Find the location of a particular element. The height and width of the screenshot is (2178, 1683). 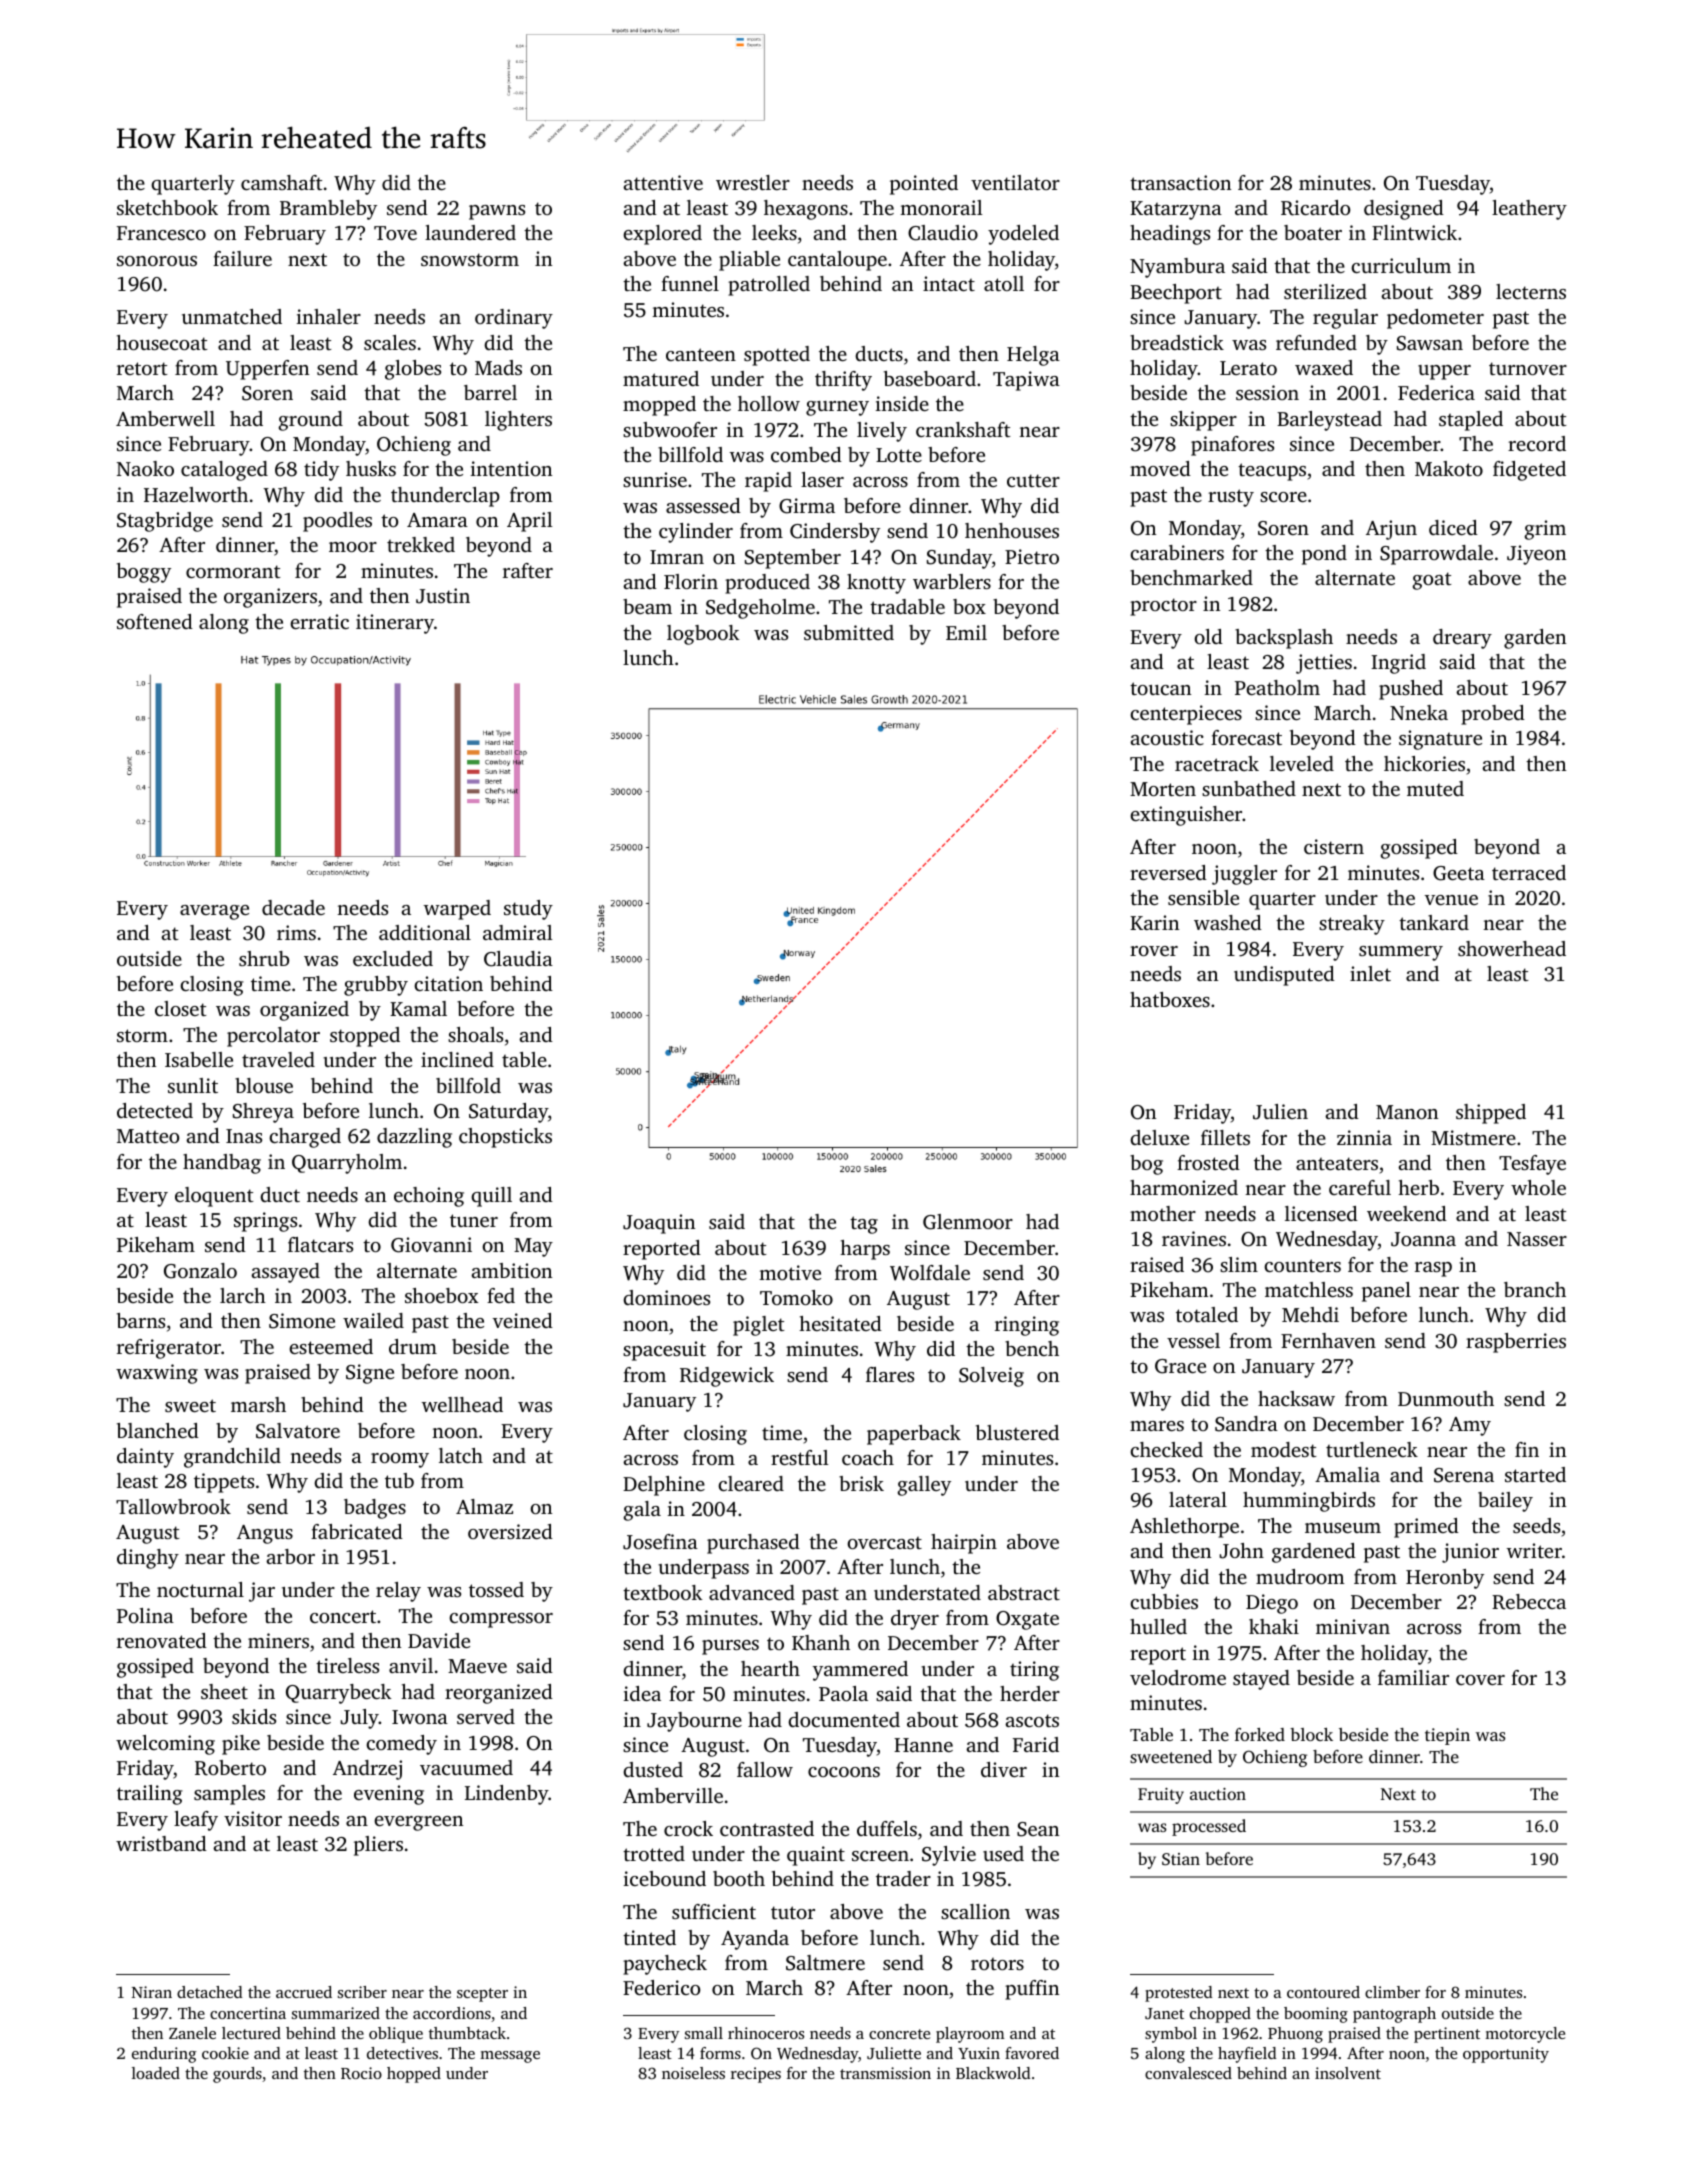

pointed is located at coordinates (924, 185).
